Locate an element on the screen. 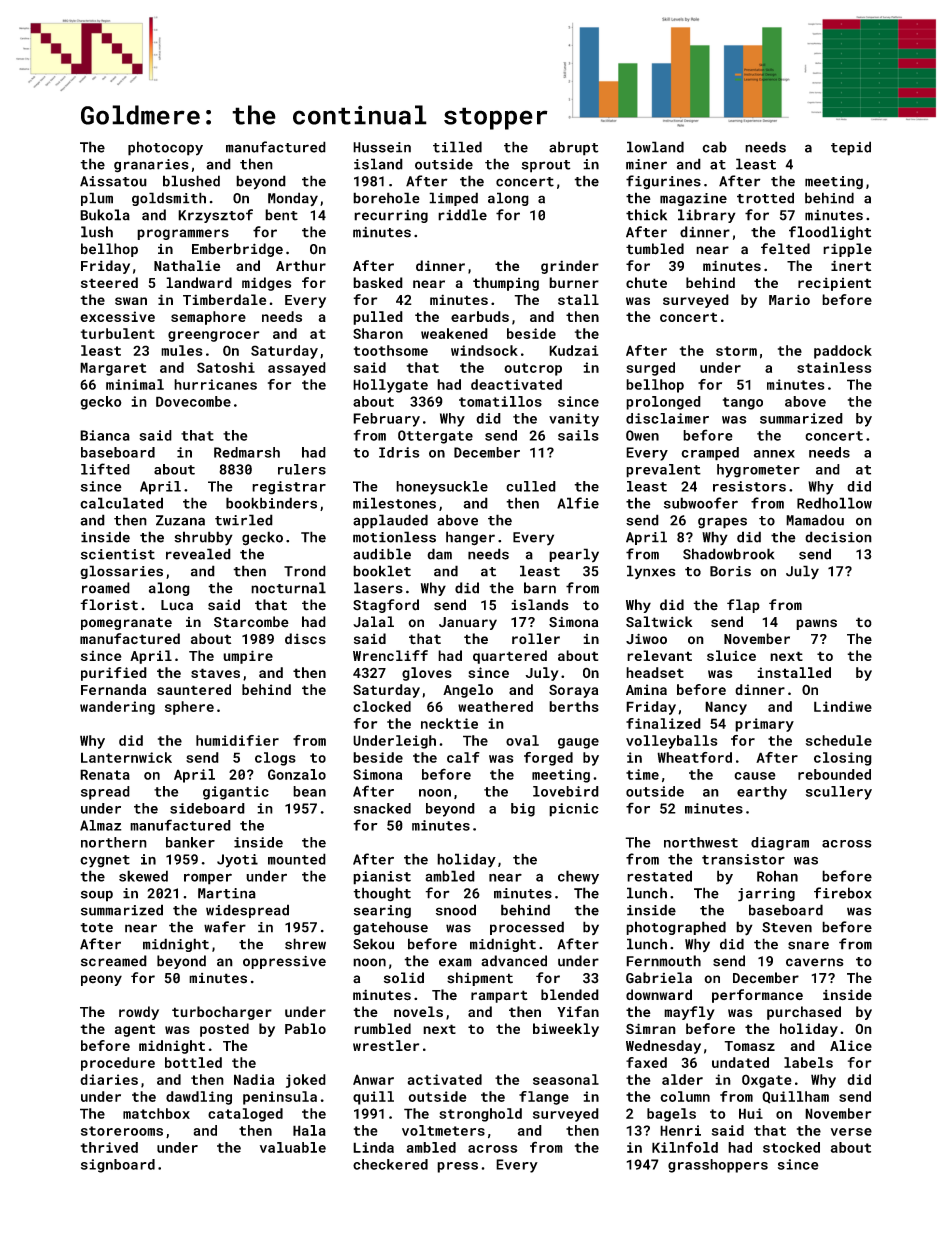  burner is located at coordinates (574, 282).
